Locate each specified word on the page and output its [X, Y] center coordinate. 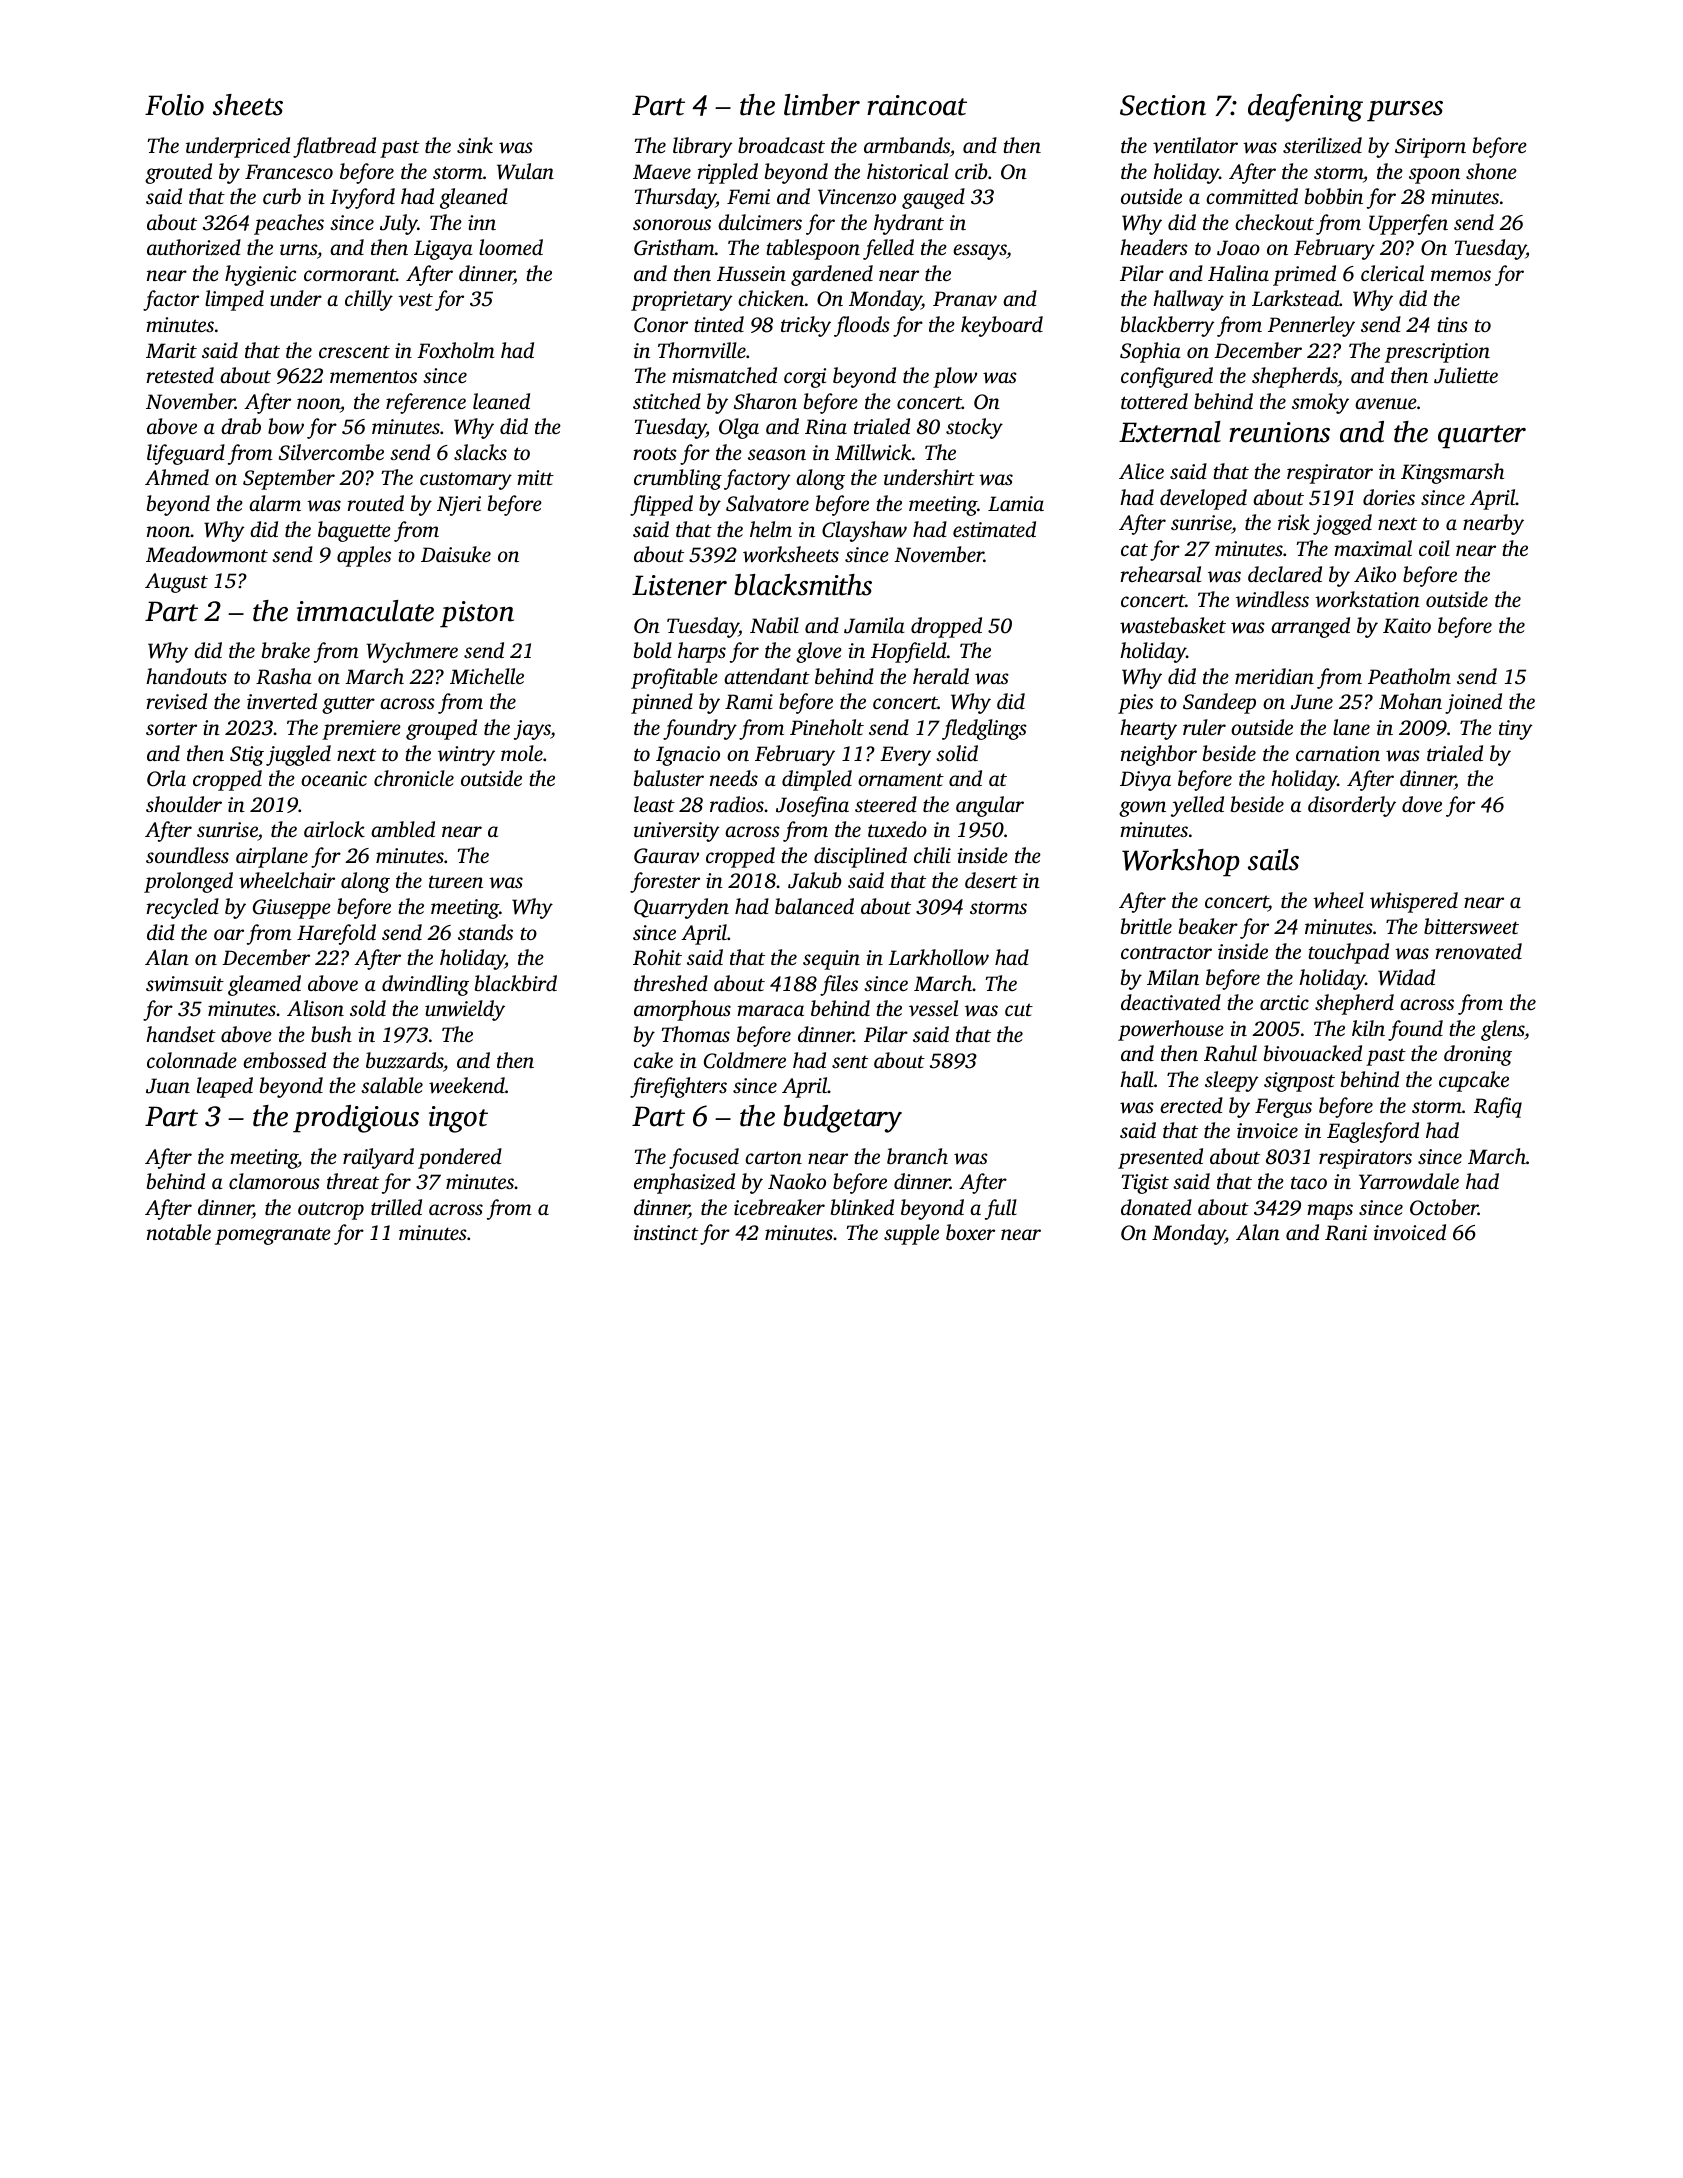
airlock [334, 829]
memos [1461, 275]
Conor [661, 325]
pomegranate [273, 1236]
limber [822, 105]
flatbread [334, 147]
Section [1163, 105]
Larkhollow [938, 957]
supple [911, 1234]
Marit [171, 350]
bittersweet [1471, 926]
